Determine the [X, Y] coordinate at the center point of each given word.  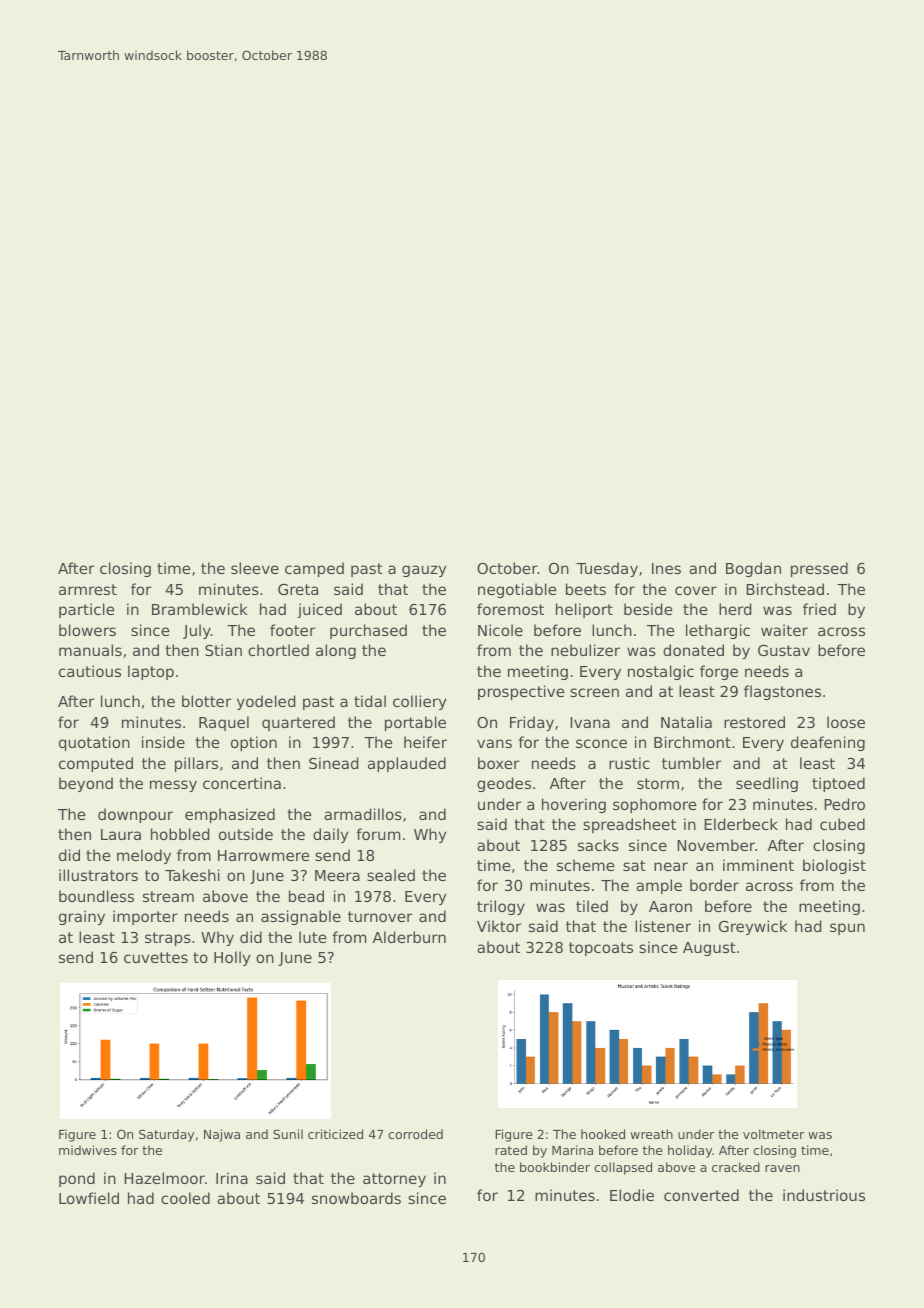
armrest [88, 589]
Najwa [222, 1135]
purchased [368, 631]
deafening [828, 743]
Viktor [499, 926]
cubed [842, 824]
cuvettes [156, 957]
